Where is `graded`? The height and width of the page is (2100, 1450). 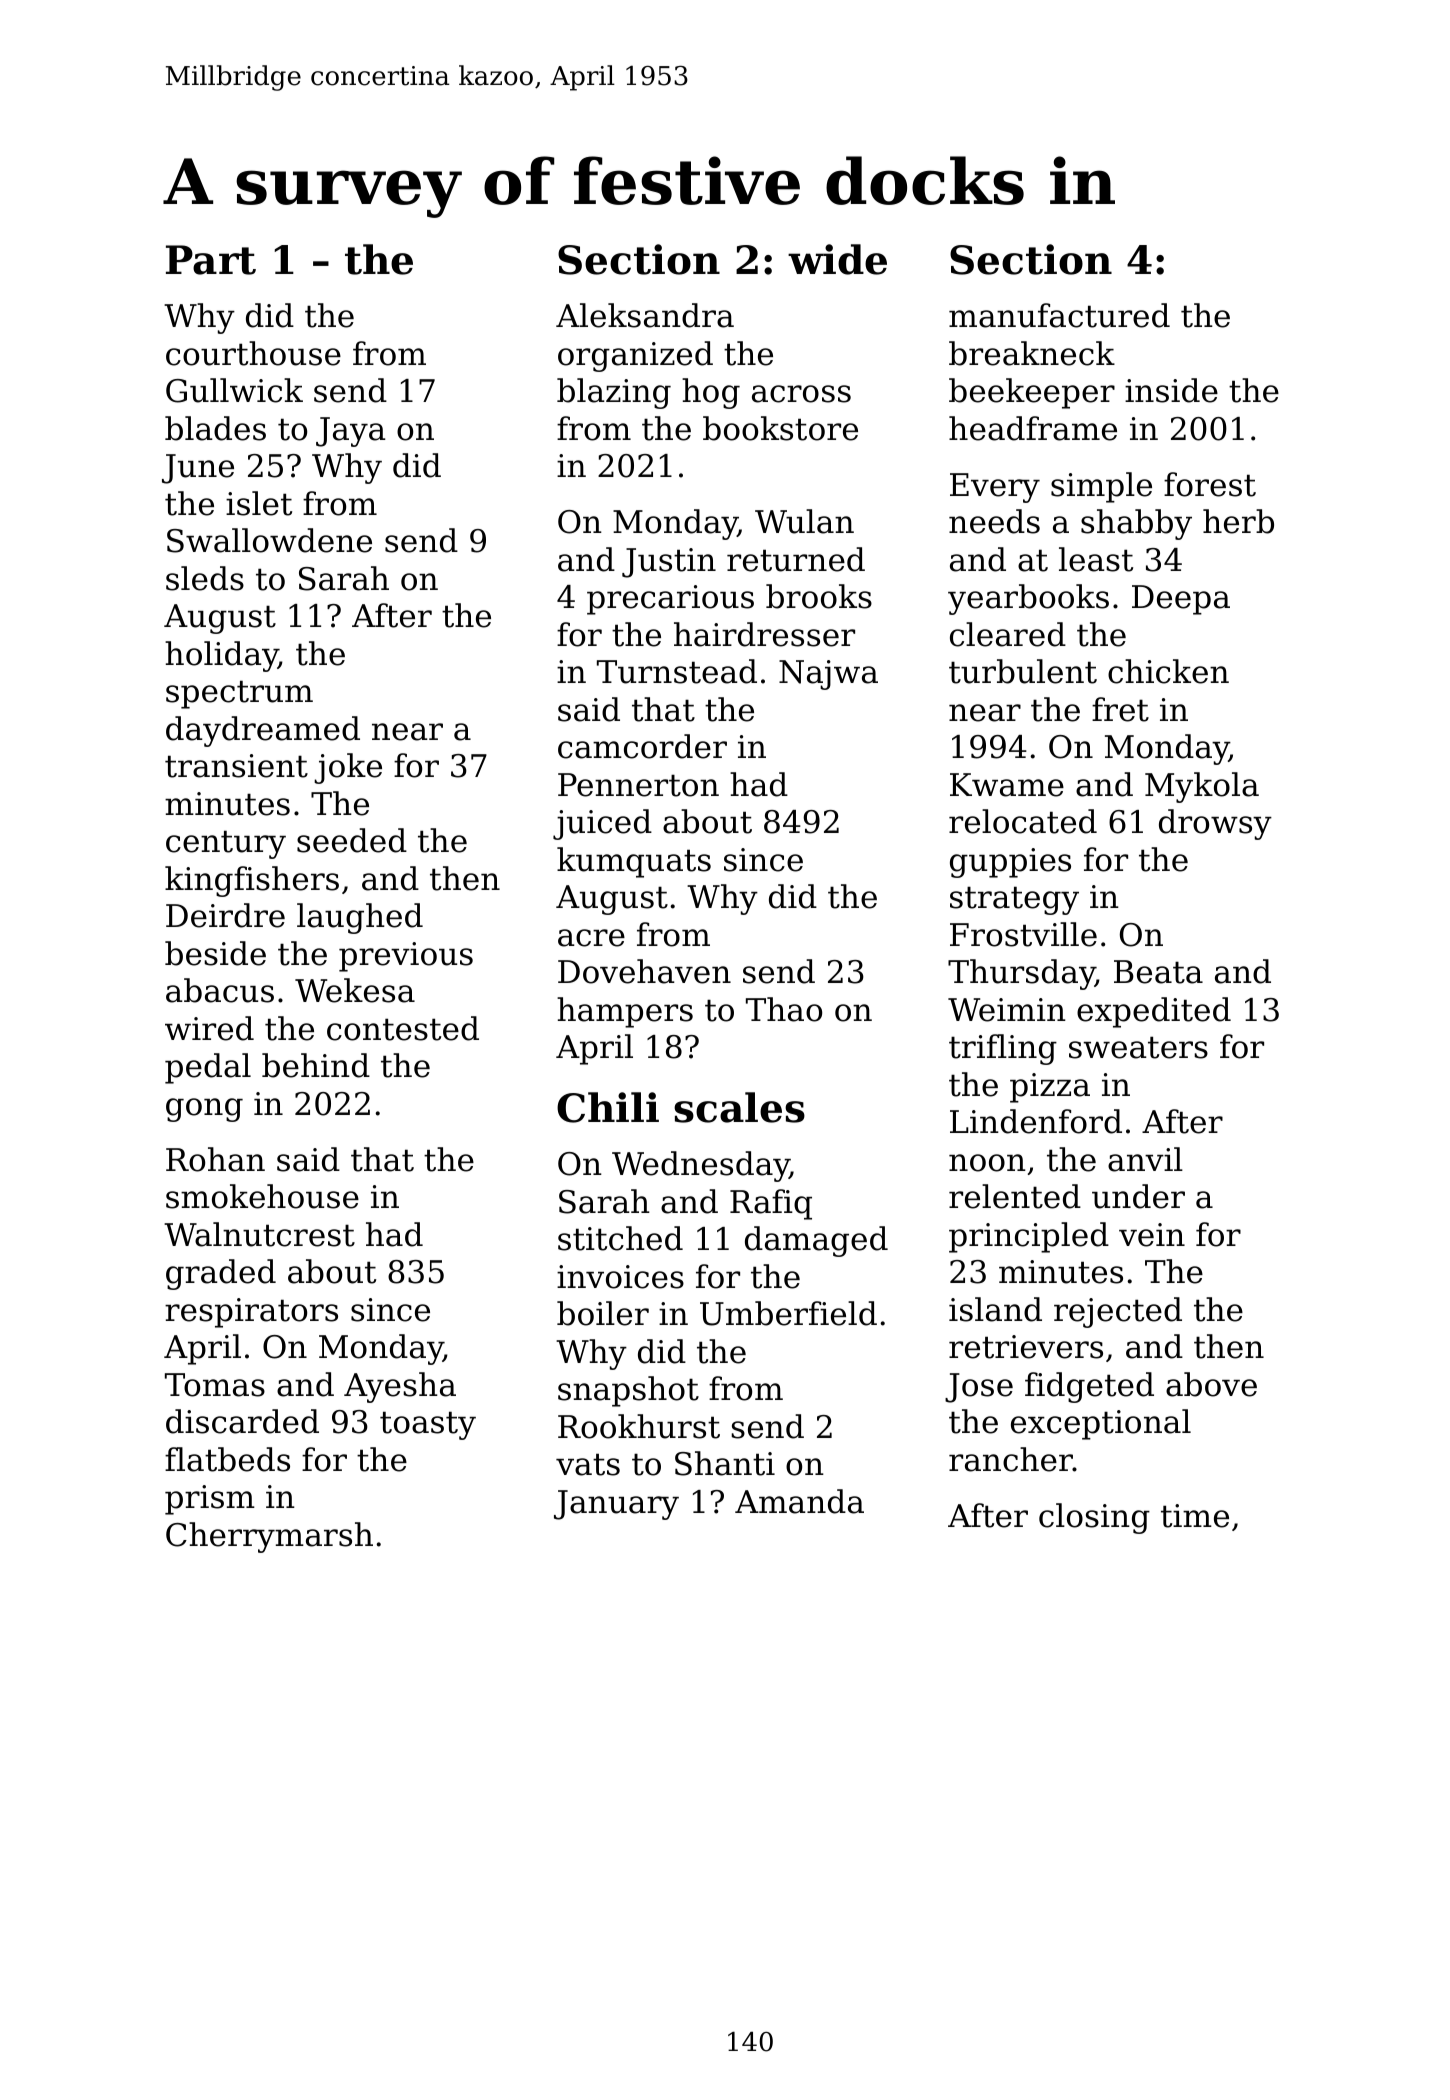
graded is located at coordinates (221, 1274).
